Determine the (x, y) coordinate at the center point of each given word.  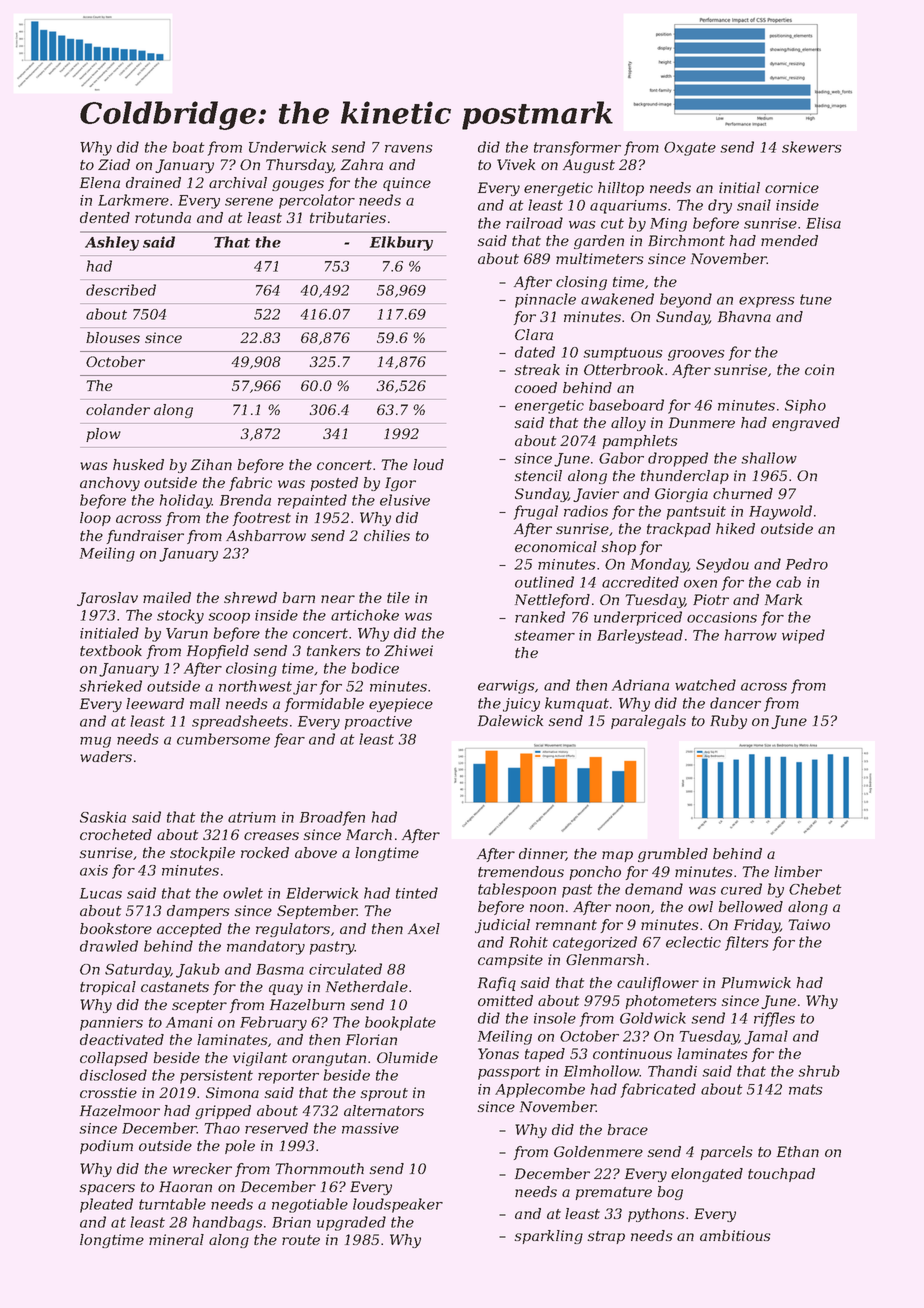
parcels (726, 1153)
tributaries (348, 217)
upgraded (351, 1223)
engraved (806, 424)
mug (95, 742)
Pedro (807, 564)
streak (537, 369)
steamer (544, 635)
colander (118, 409)
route (301, 1240)
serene (249, 202)
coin (819, 369)
